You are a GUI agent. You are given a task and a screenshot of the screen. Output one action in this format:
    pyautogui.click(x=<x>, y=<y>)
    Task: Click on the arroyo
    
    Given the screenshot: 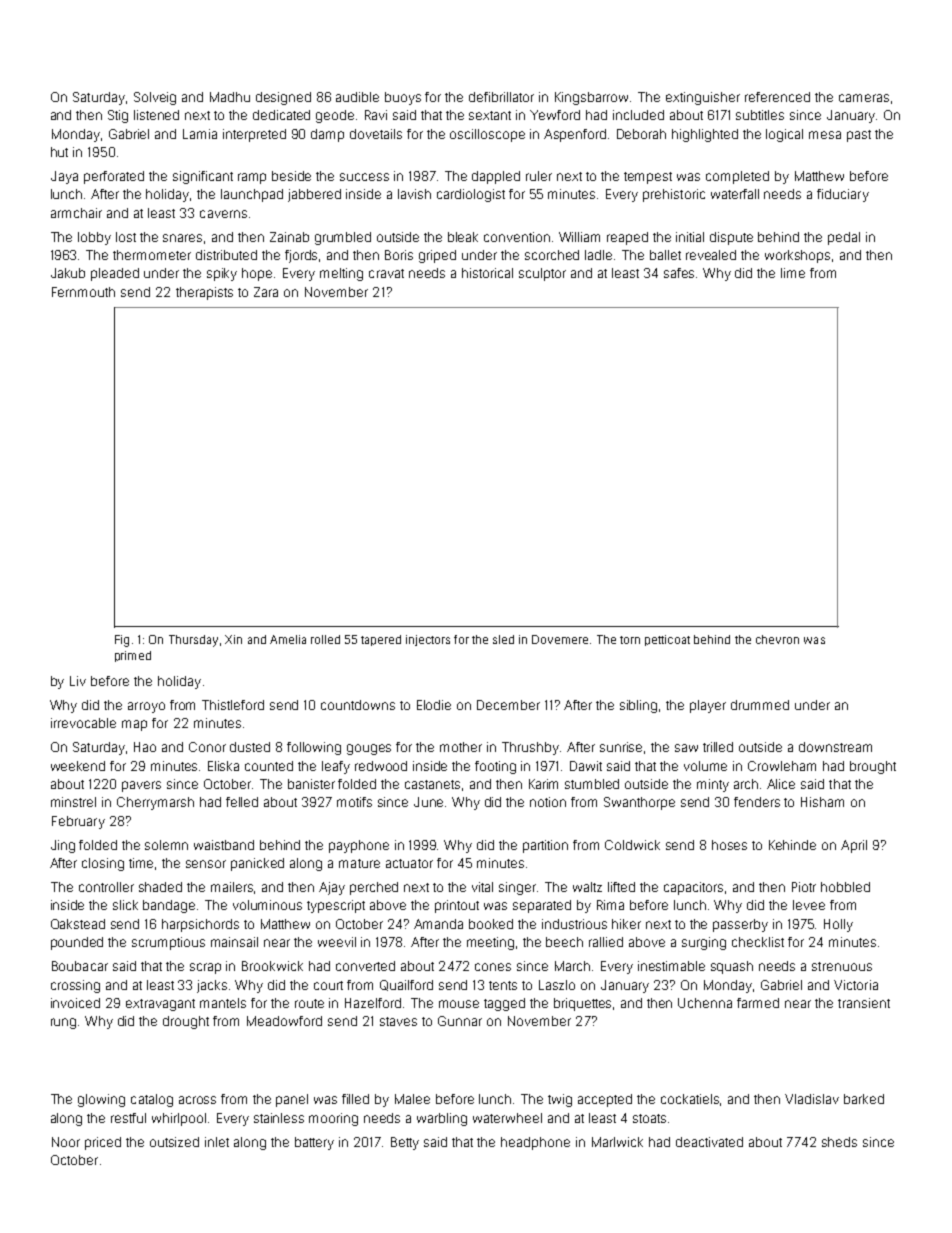 What is the action you would take?
    pyautogui.click(x=146, y=707)
